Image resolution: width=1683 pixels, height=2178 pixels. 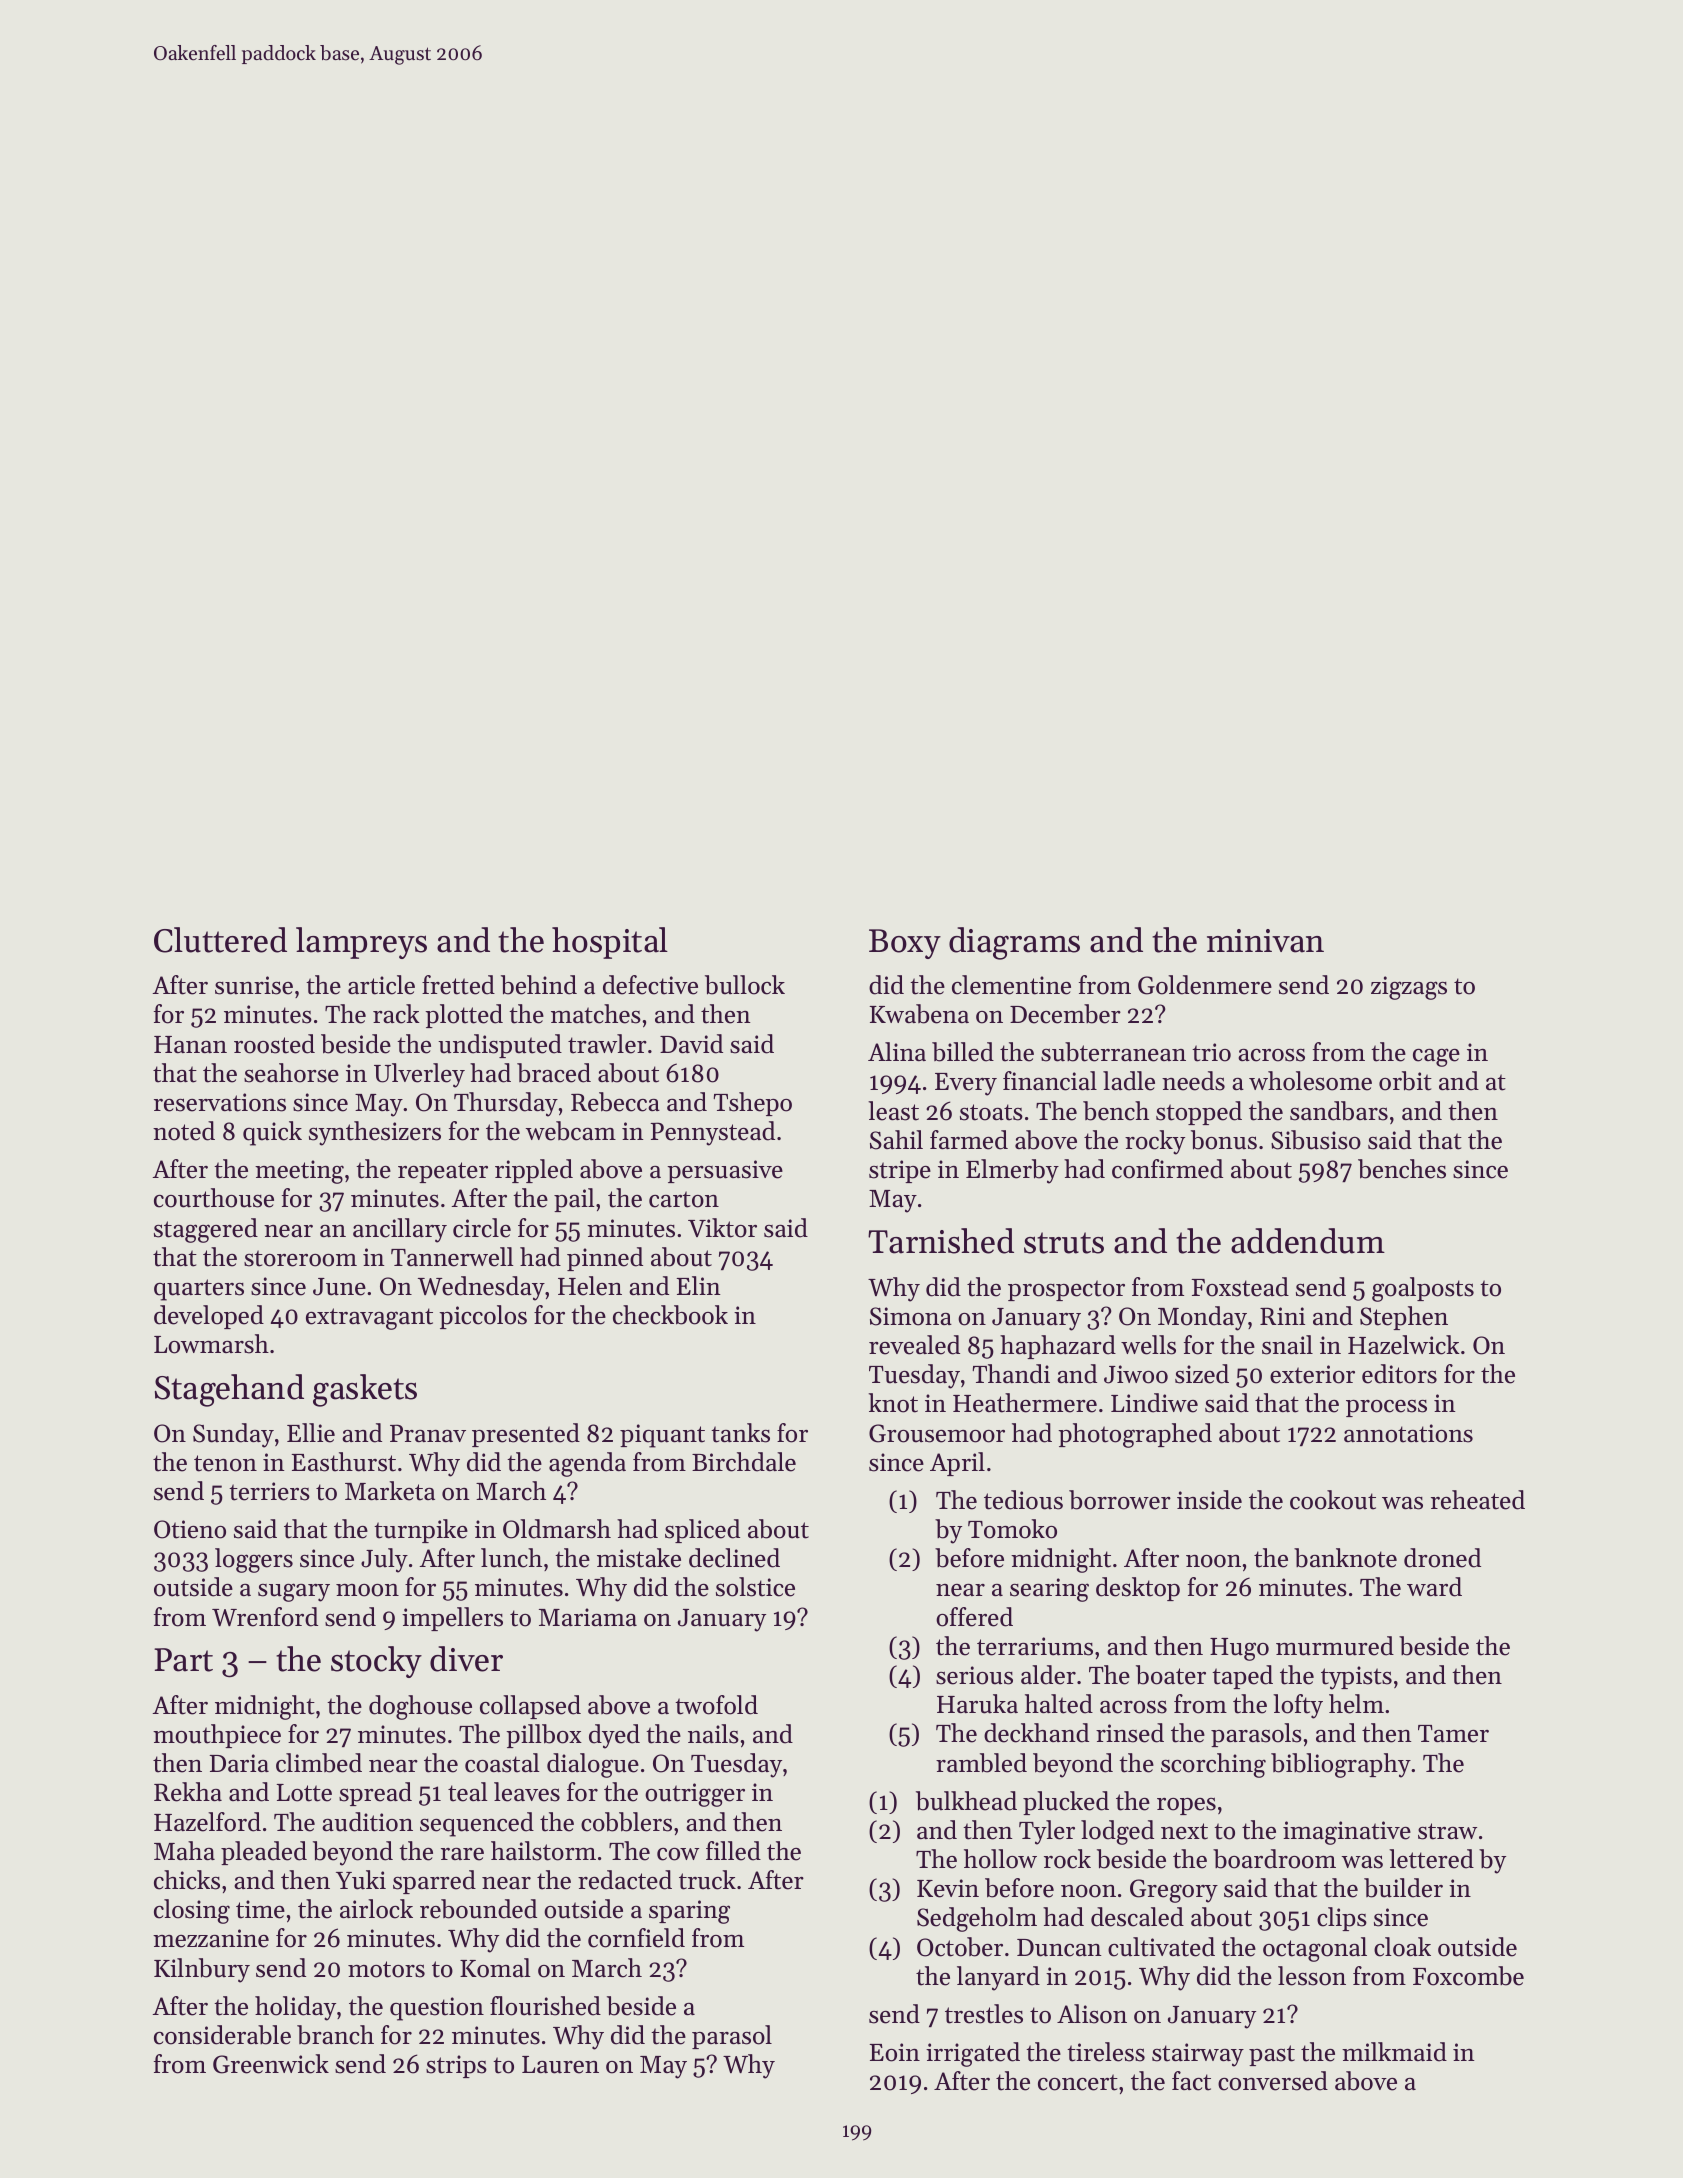 I want to click on circle, so click(x=482, y=1228).
